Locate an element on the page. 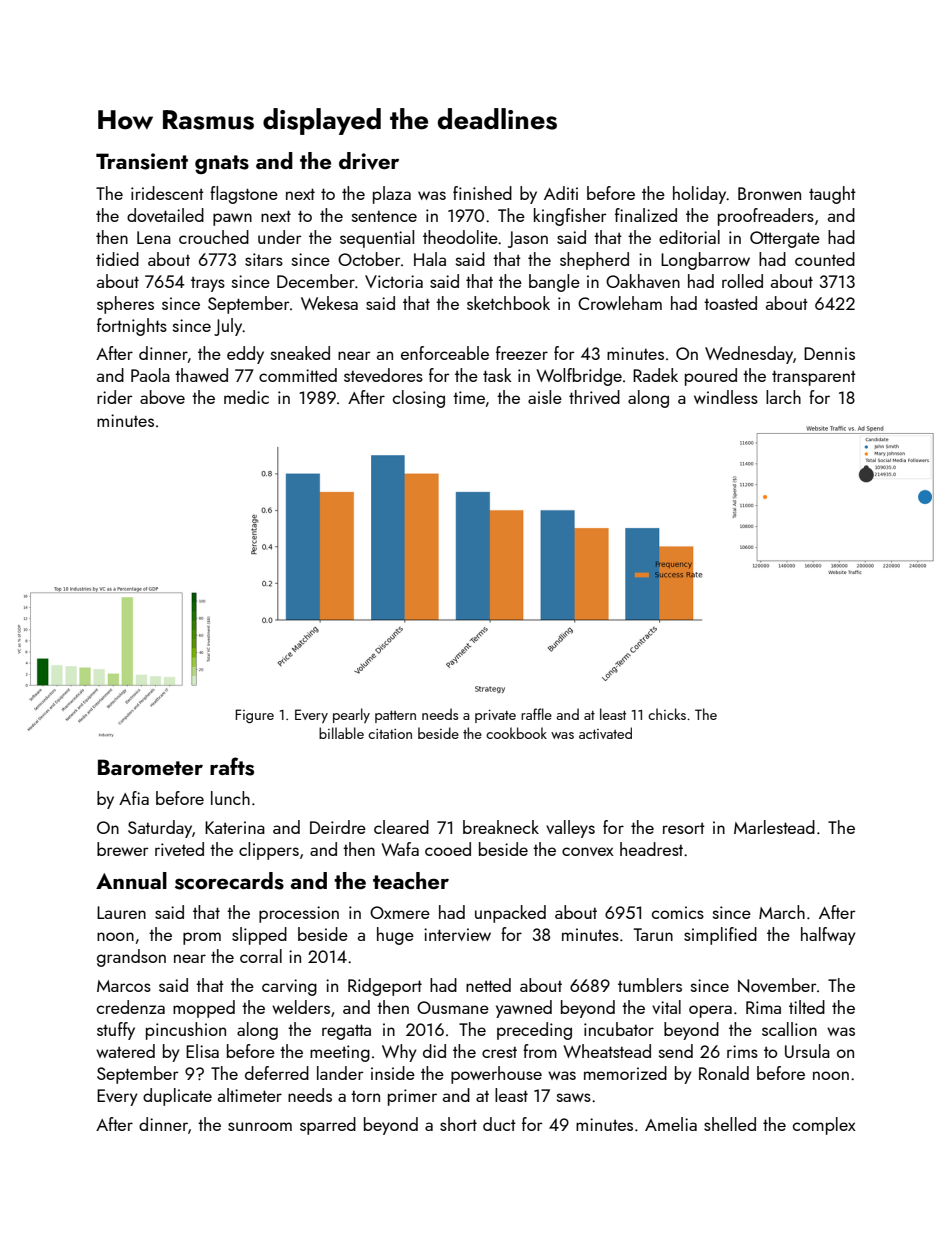  Wafa is located at coordinates (400, 849).
